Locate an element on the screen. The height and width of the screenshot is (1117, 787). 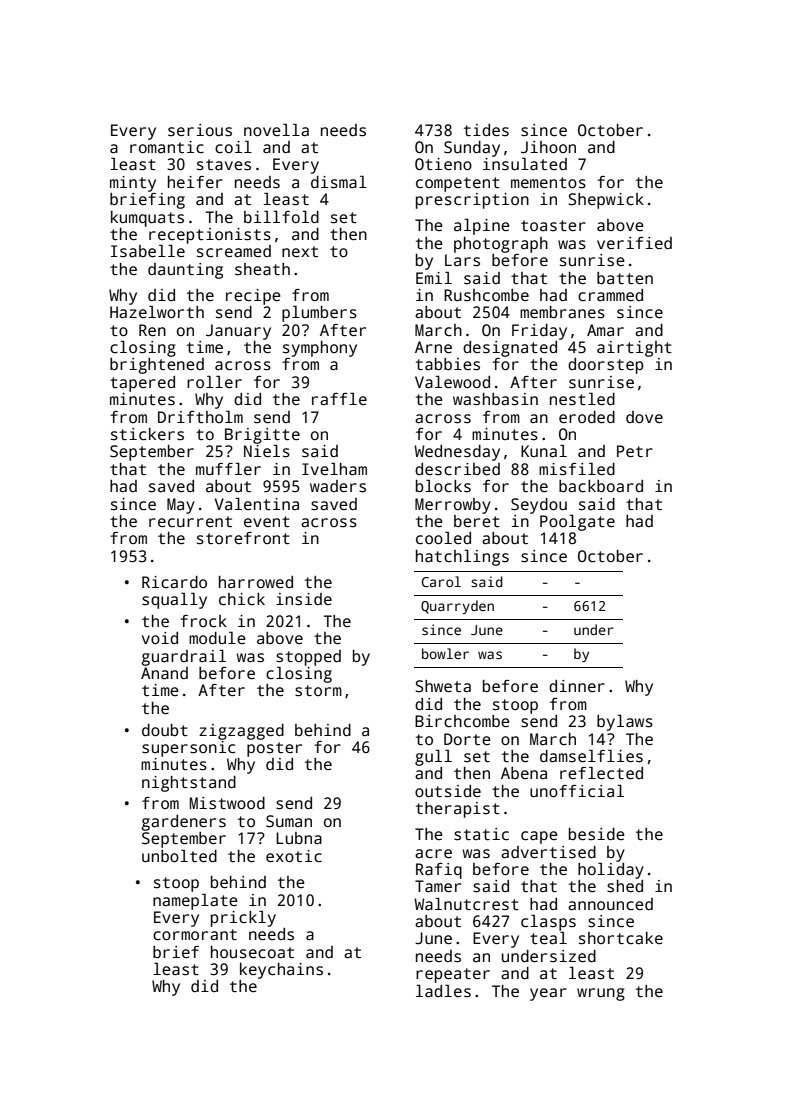
prescription is located at coordinates (472, 201).
